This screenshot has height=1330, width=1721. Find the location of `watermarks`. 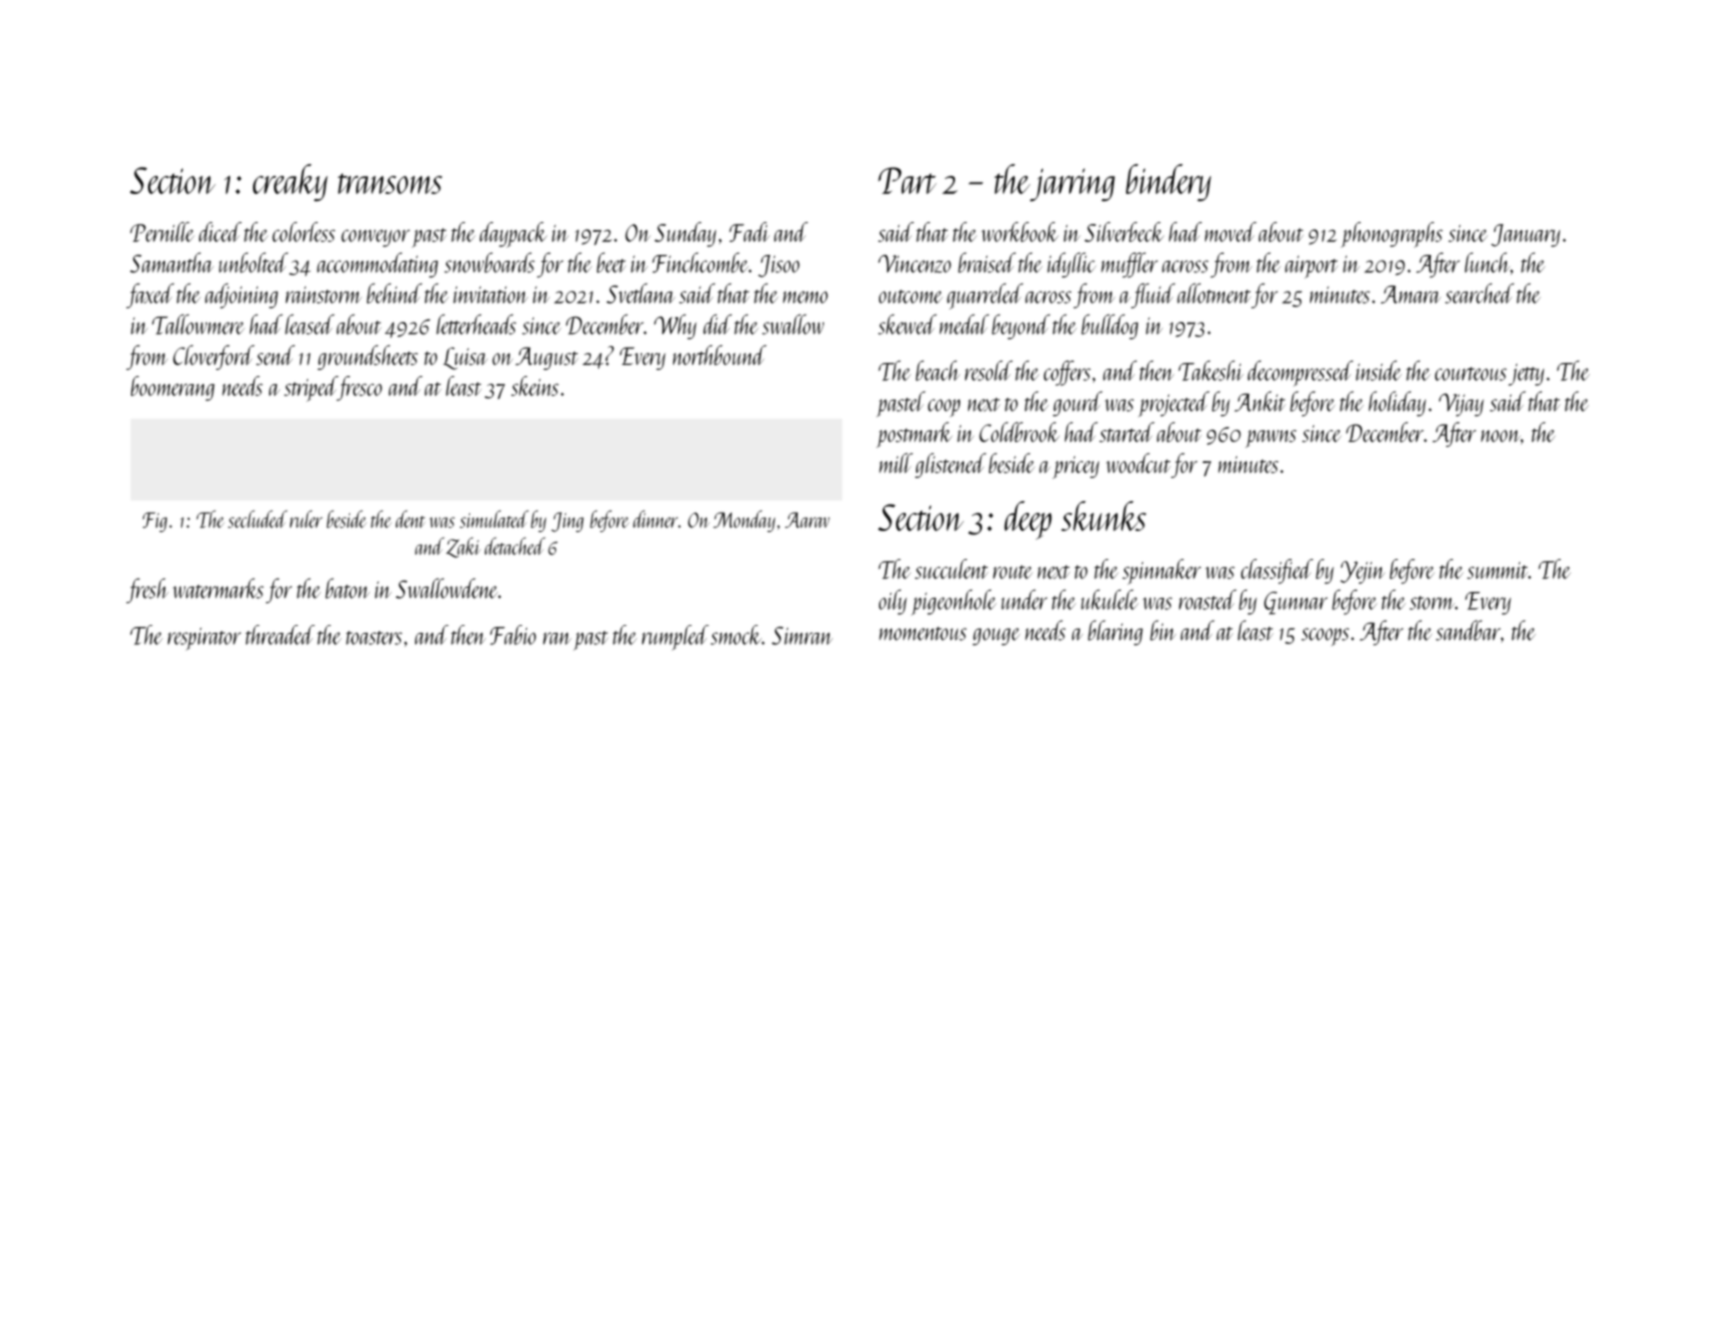

watermarks is located at coordinates (218, 588).
